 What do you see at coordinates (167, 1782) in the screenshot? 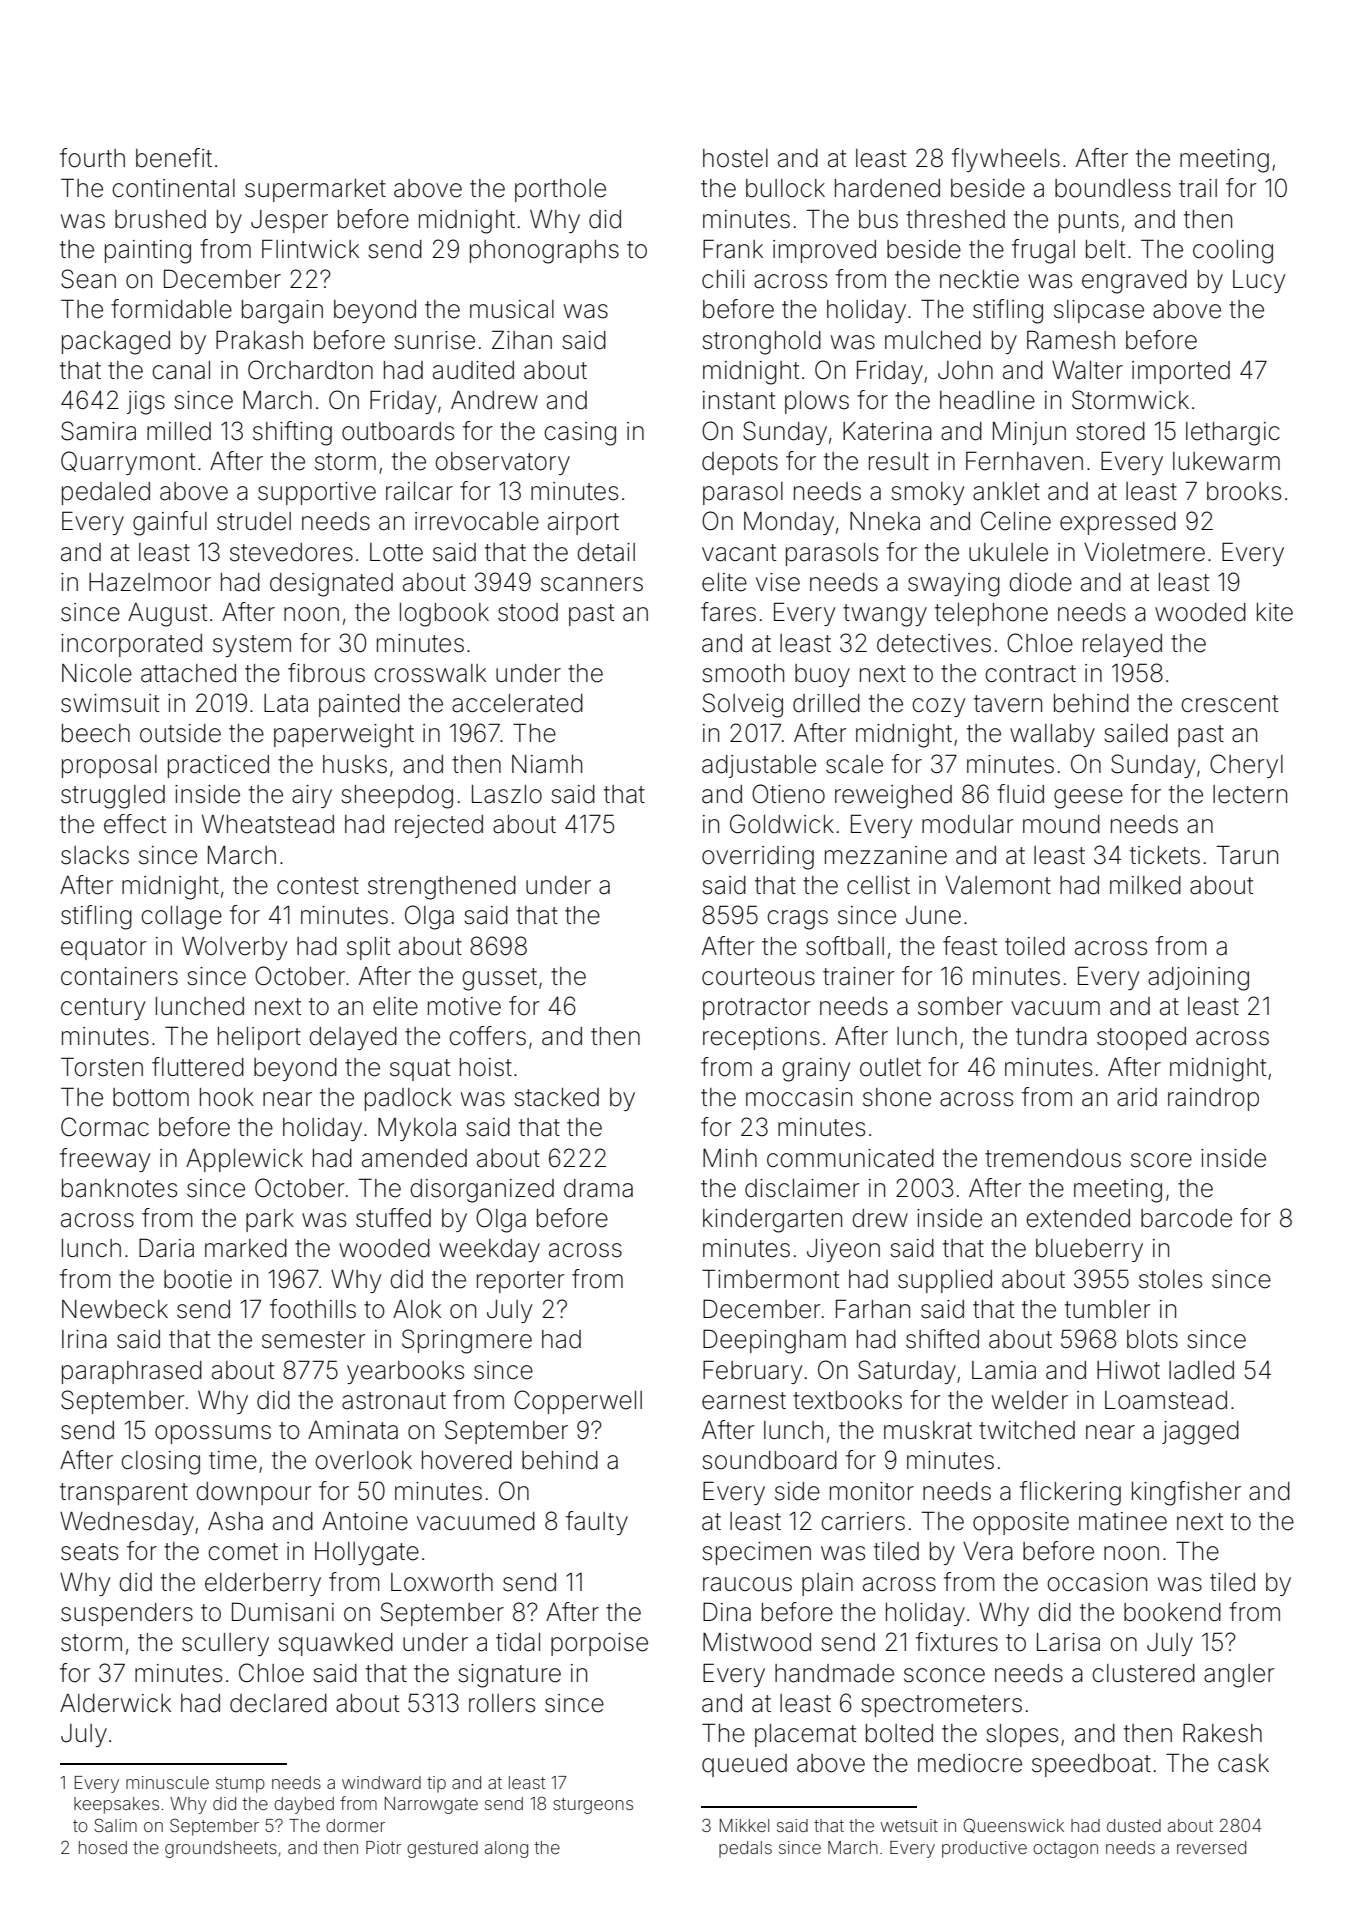
I see `minuscule` at bounding box center [167, 1782].
